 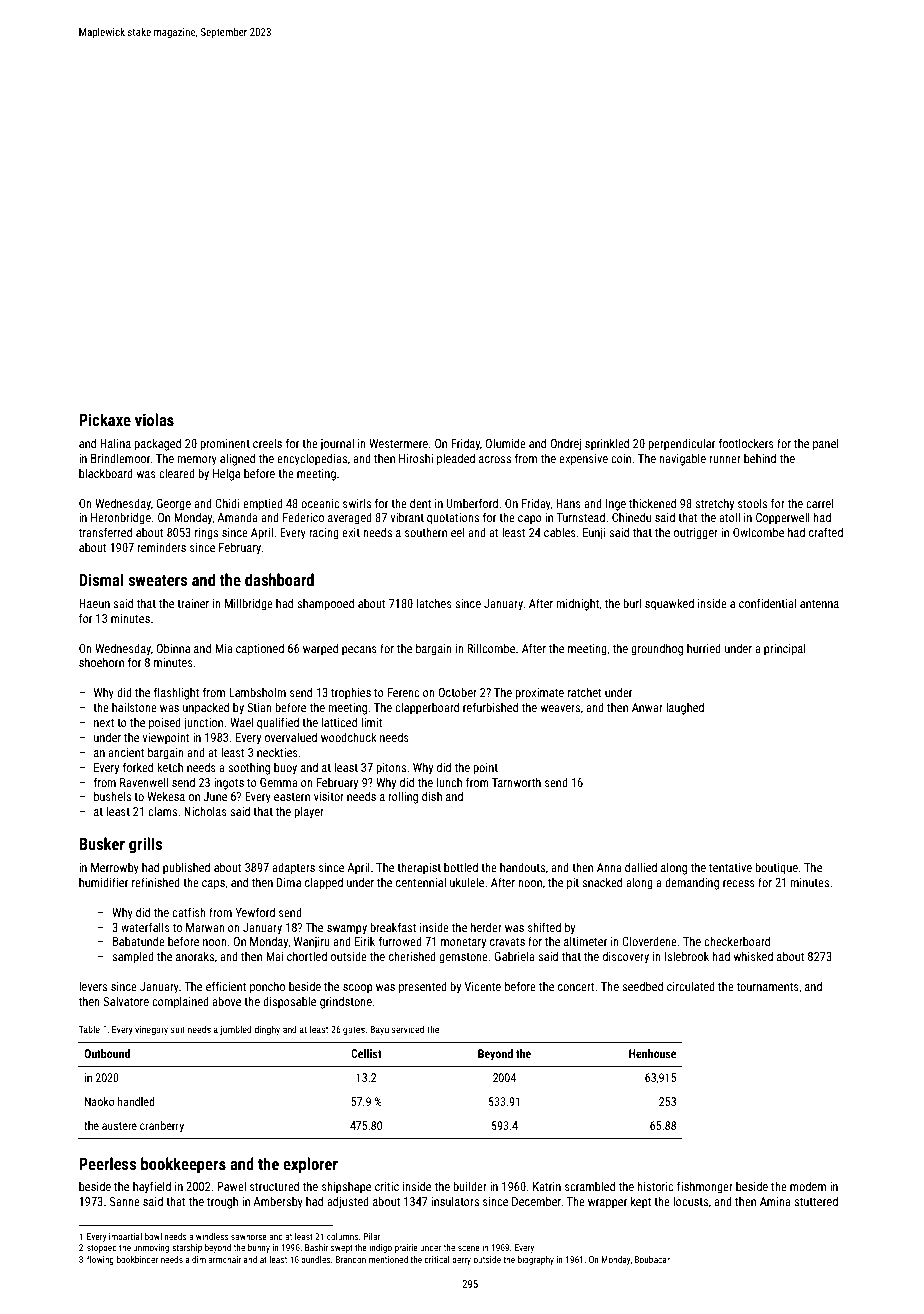 I want to click on tournaments, so click(x=768, y=987).
